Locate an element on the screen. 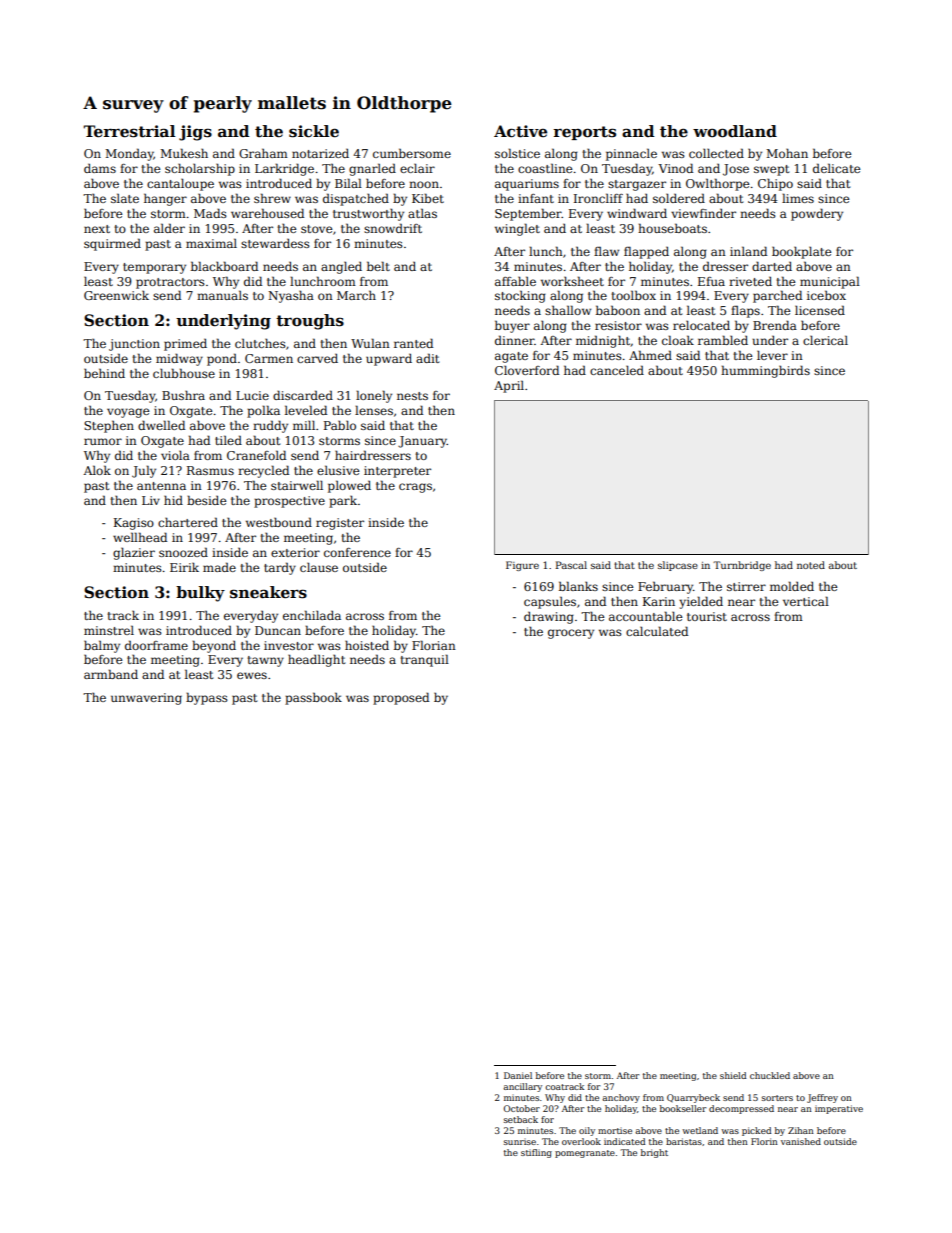 The image size is (952, 1233). cumbersome is located at coordinates (412, 153).
